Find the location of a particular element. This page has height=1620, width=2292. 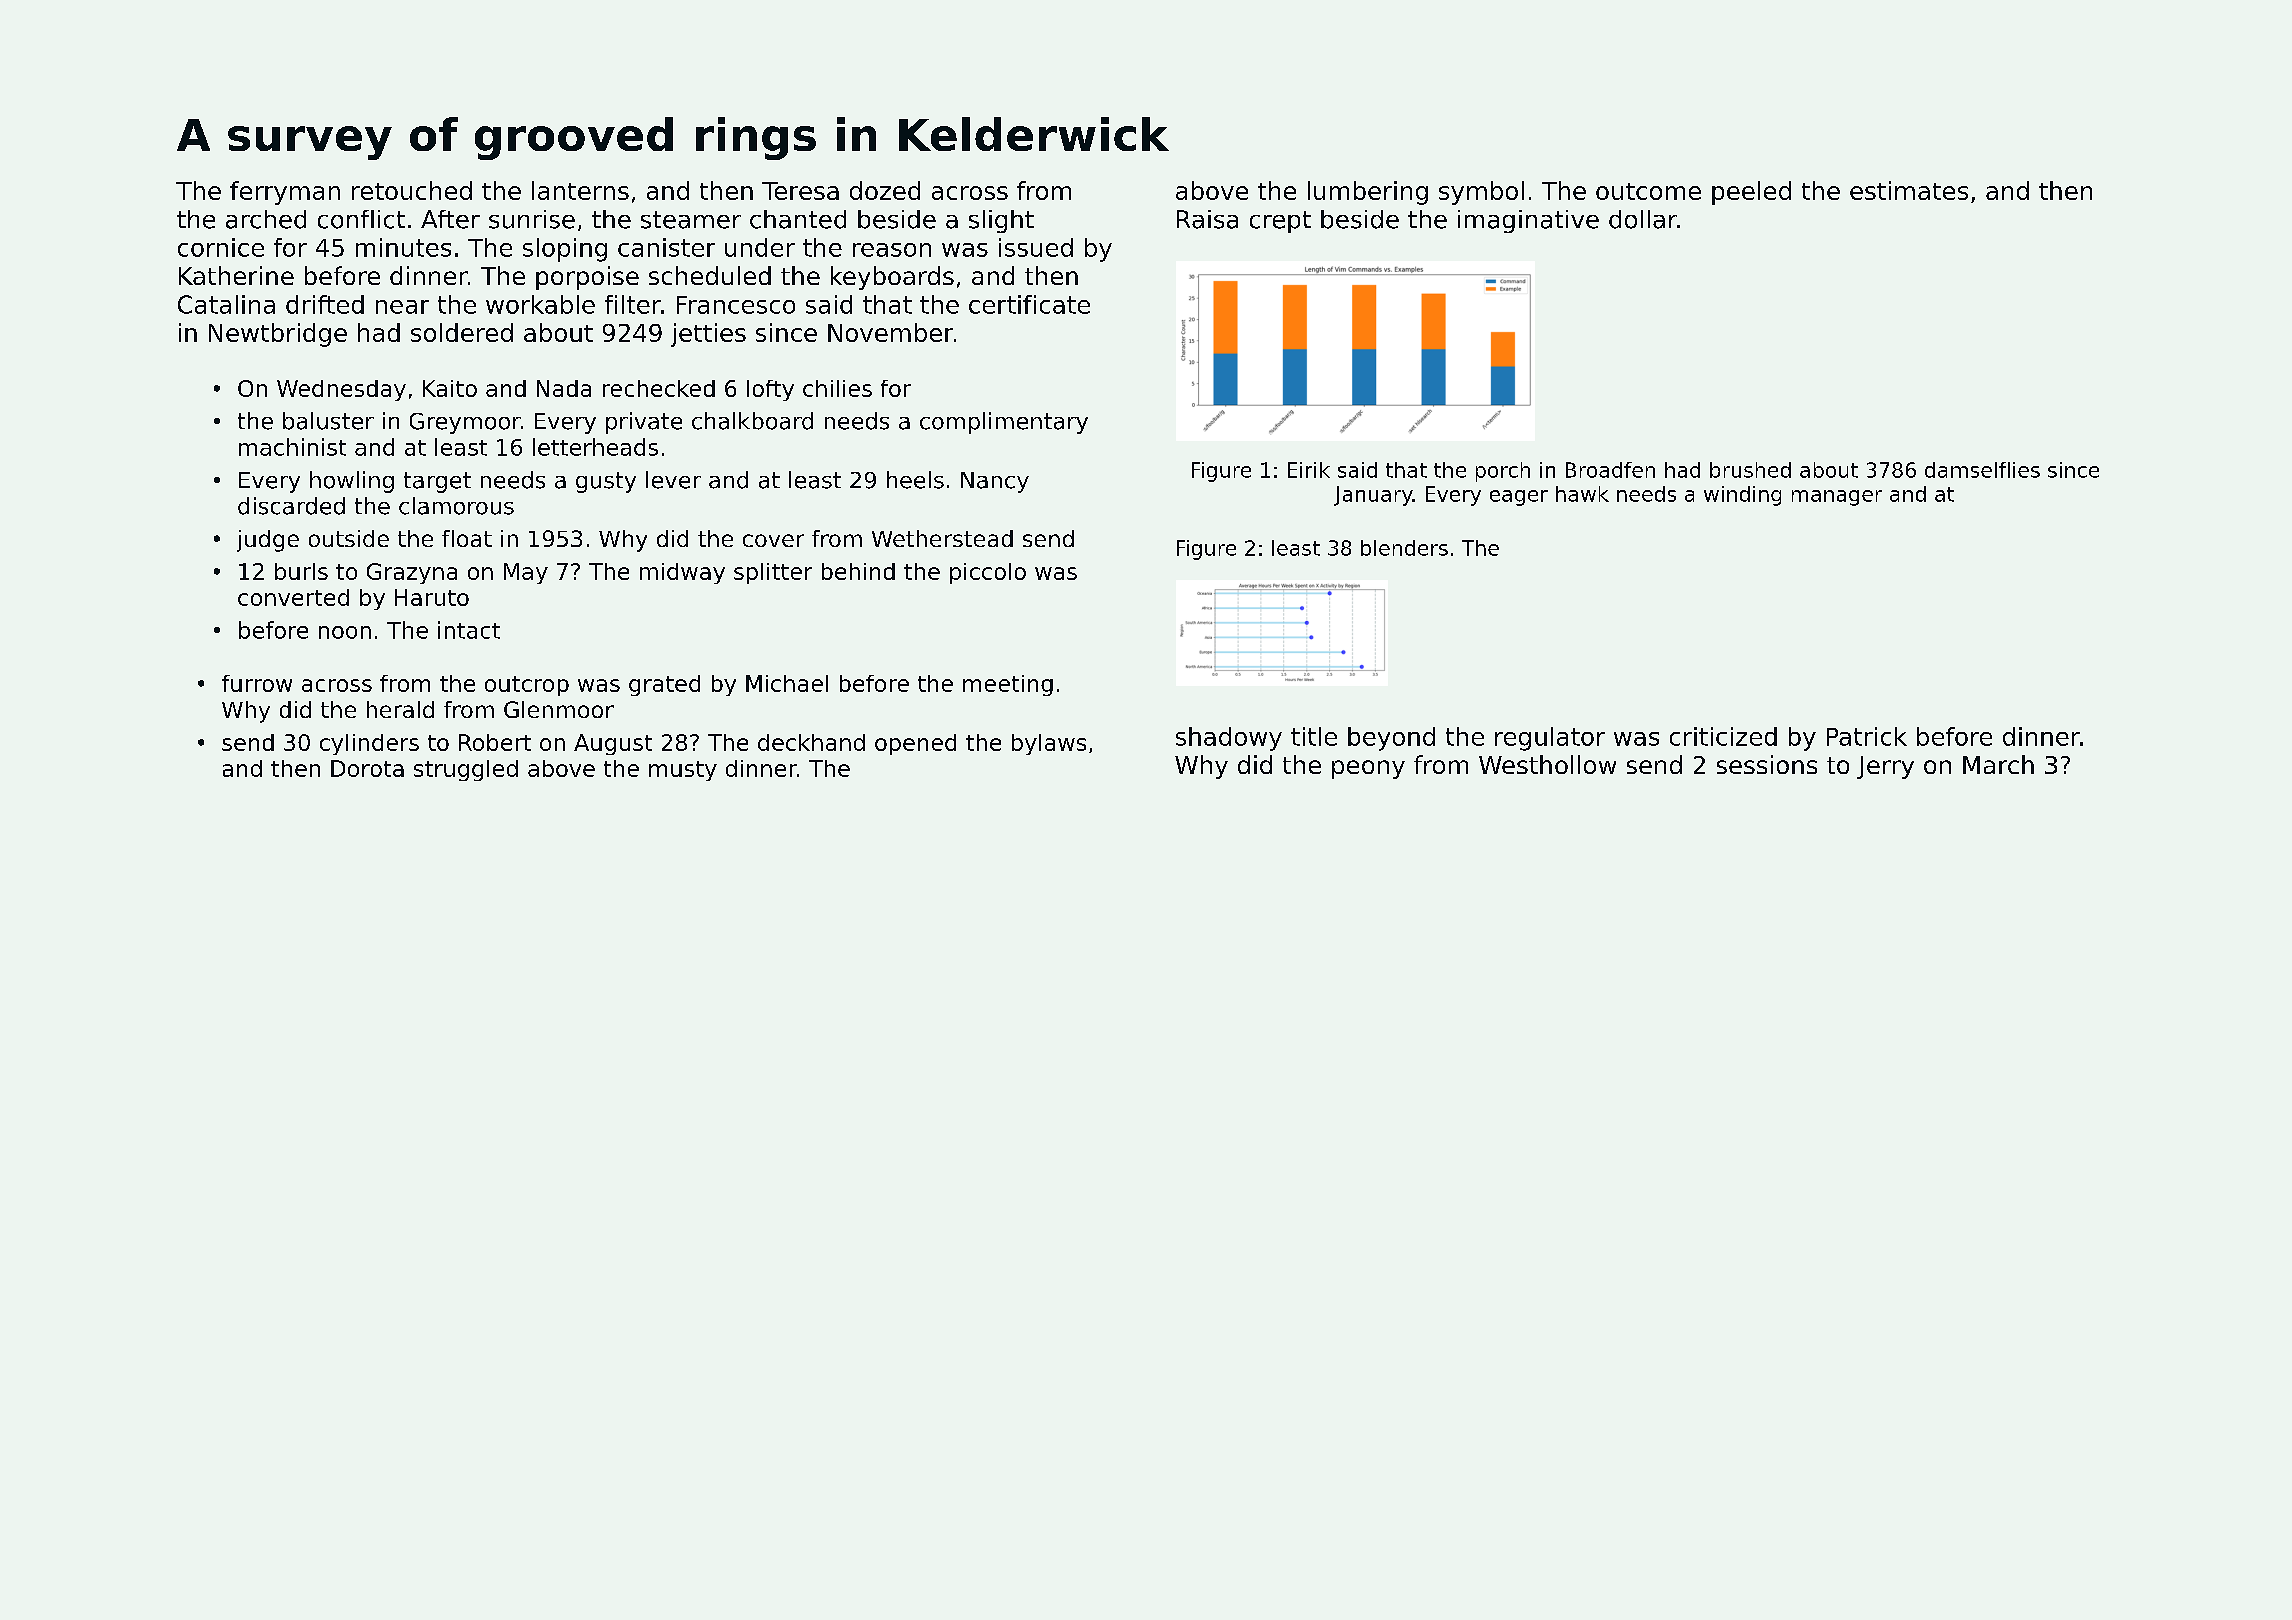

shadowy is located at coordinates (1229, 739).
